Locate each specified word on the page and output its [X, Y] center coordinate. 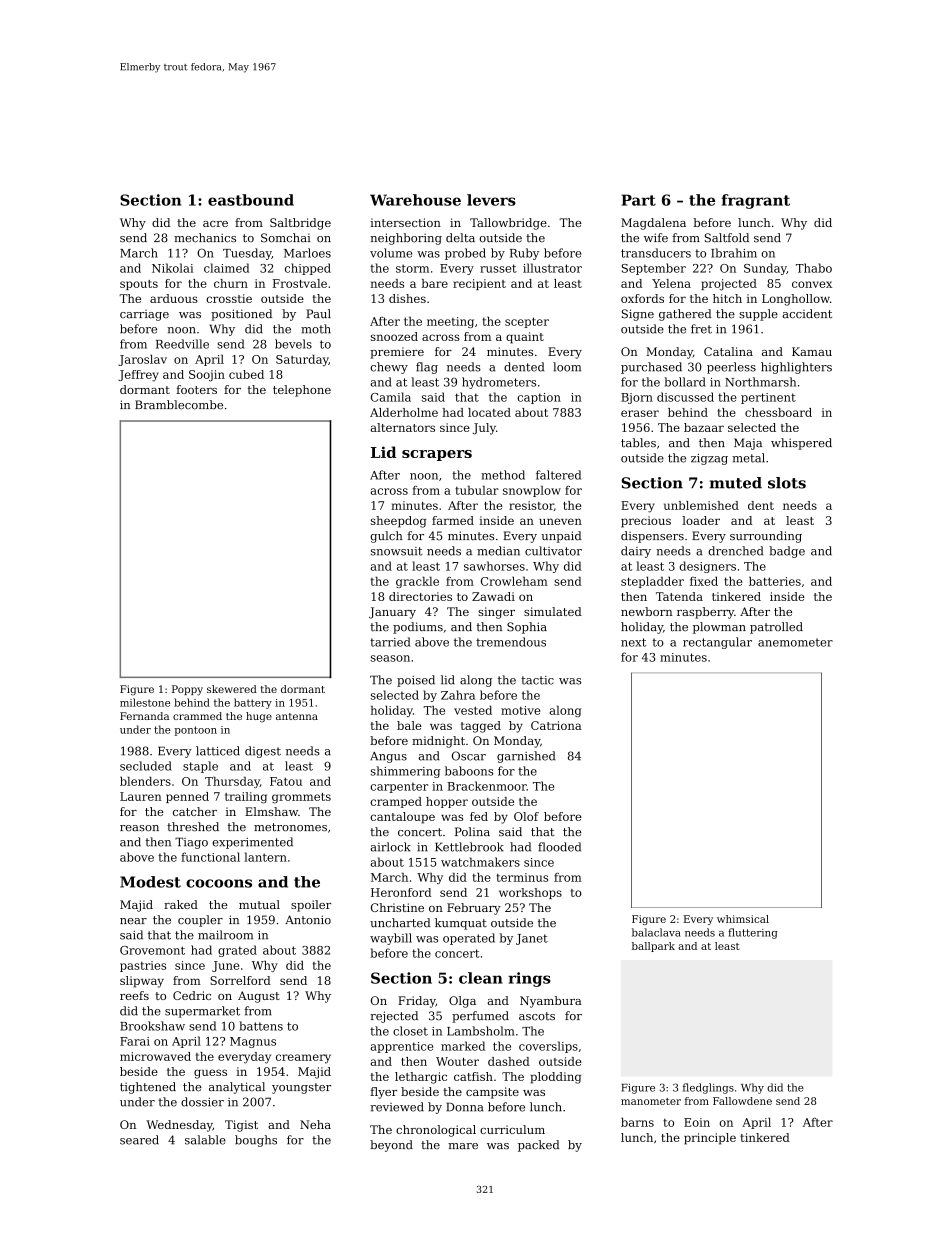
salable [205, 1140]
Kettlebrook [469, 847]
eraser [640, 413]
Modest [150, 882]
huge [259, 717]
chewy [389, 368]
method [503, 475]
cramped [396, 802]
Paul [318, 313]
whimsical [743, 919]
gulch [386, 537]
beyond [391, 1146]
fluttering [753, 933]
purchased [651, 368]
